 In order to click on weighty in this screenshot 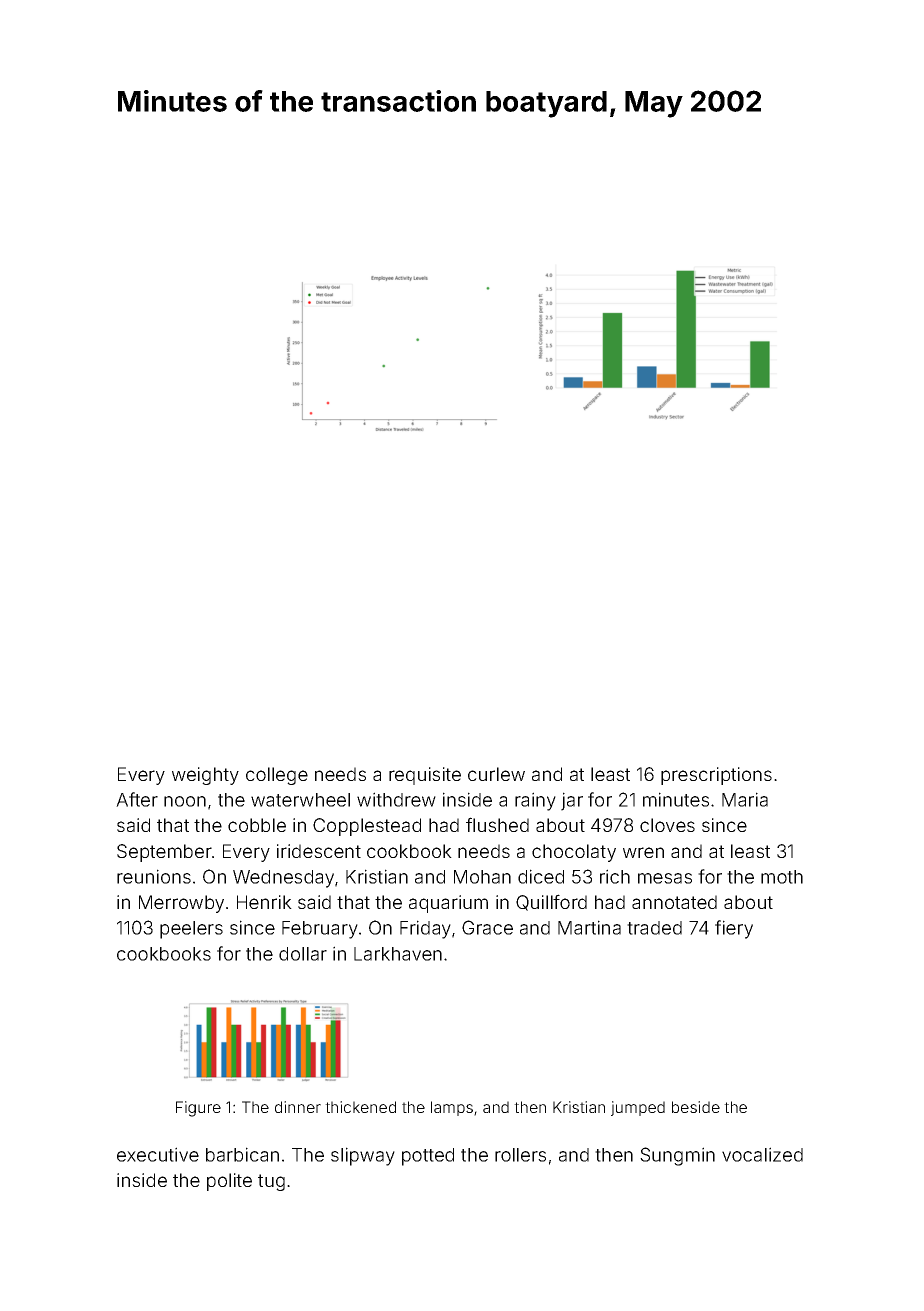, I will do `click(205, 776)`.
